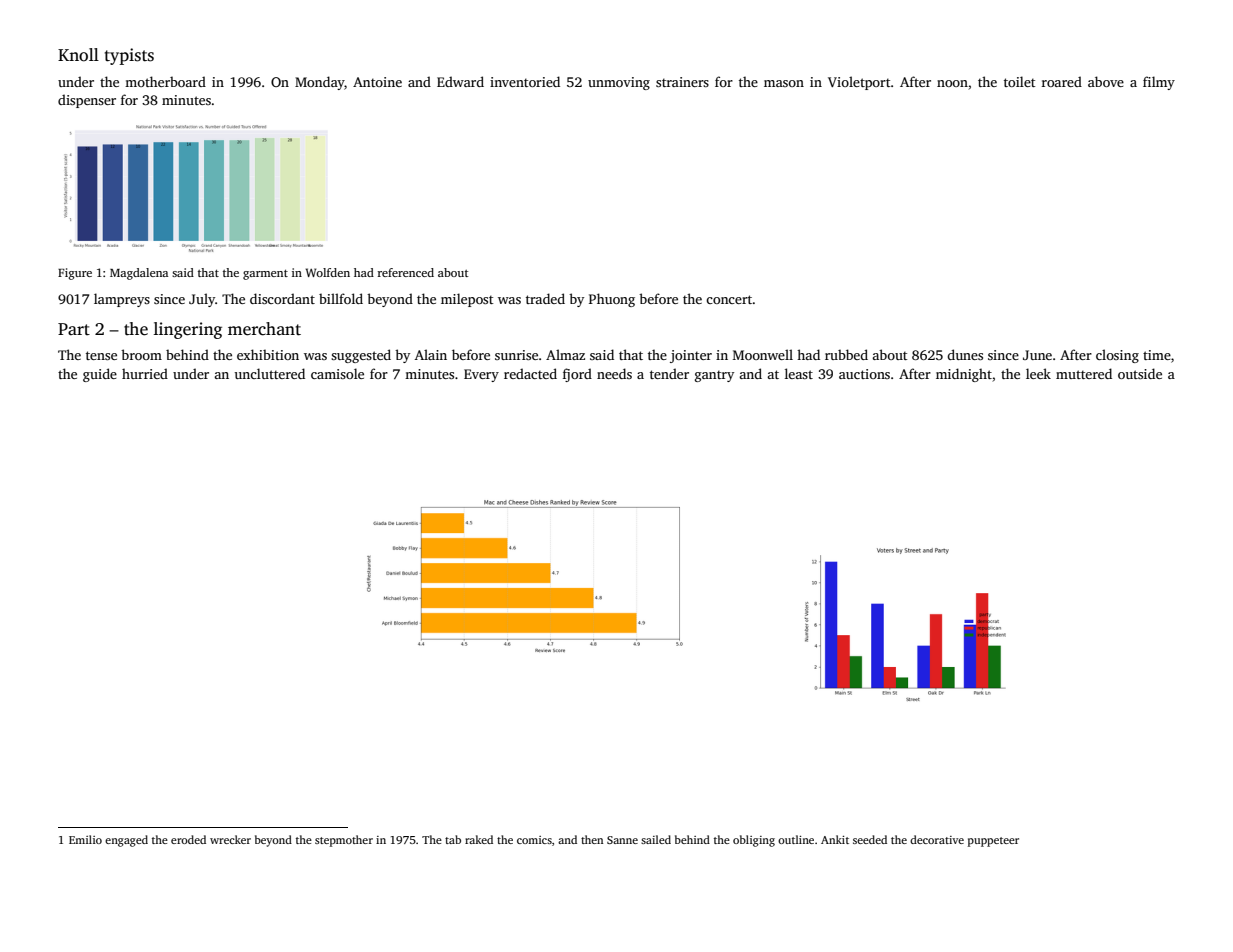 This screenshot has height=952, width=1233. I want to click on garment, so click(265, 275).
